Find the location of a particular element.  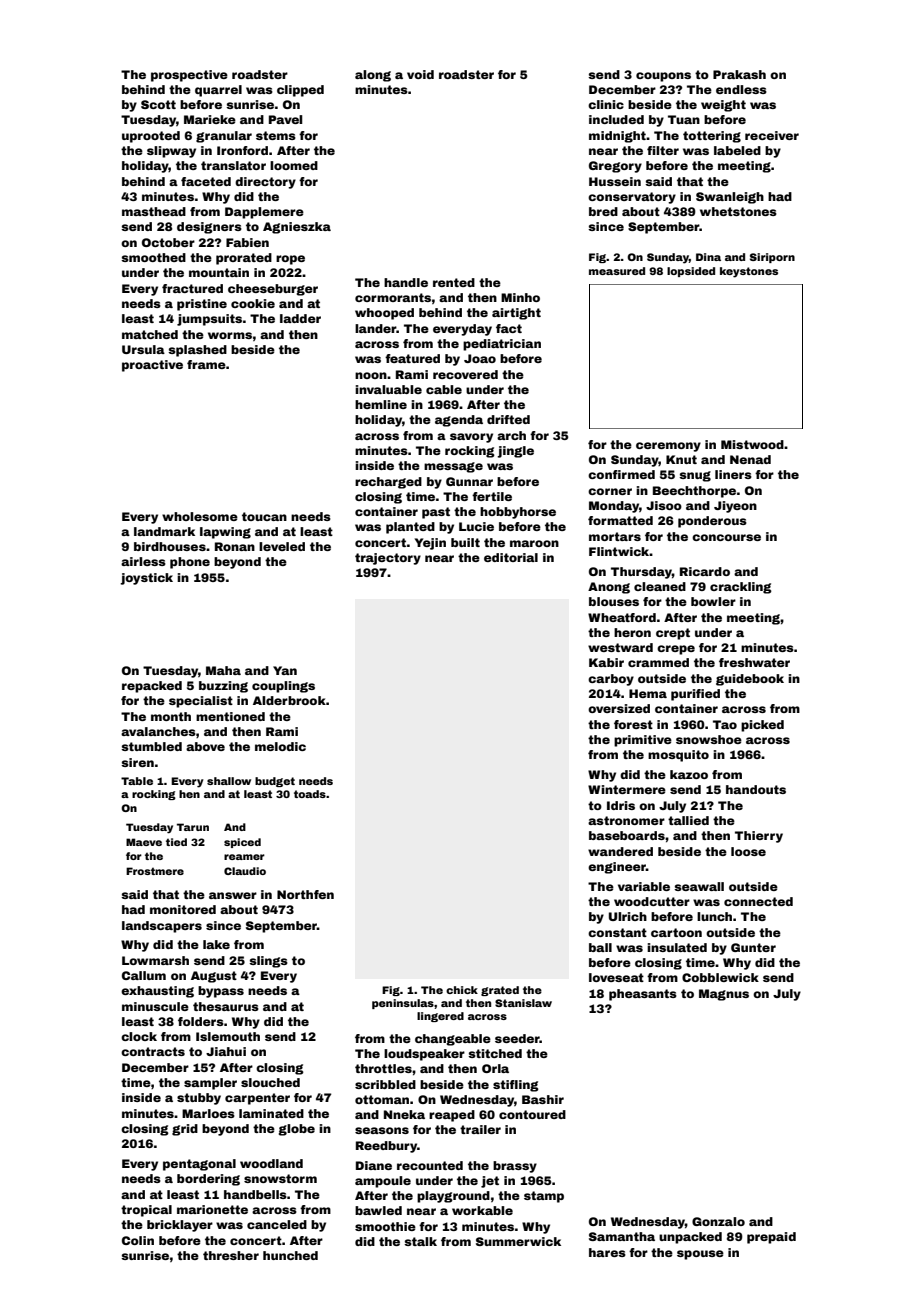

bred is located at coordinates (603, 211).
